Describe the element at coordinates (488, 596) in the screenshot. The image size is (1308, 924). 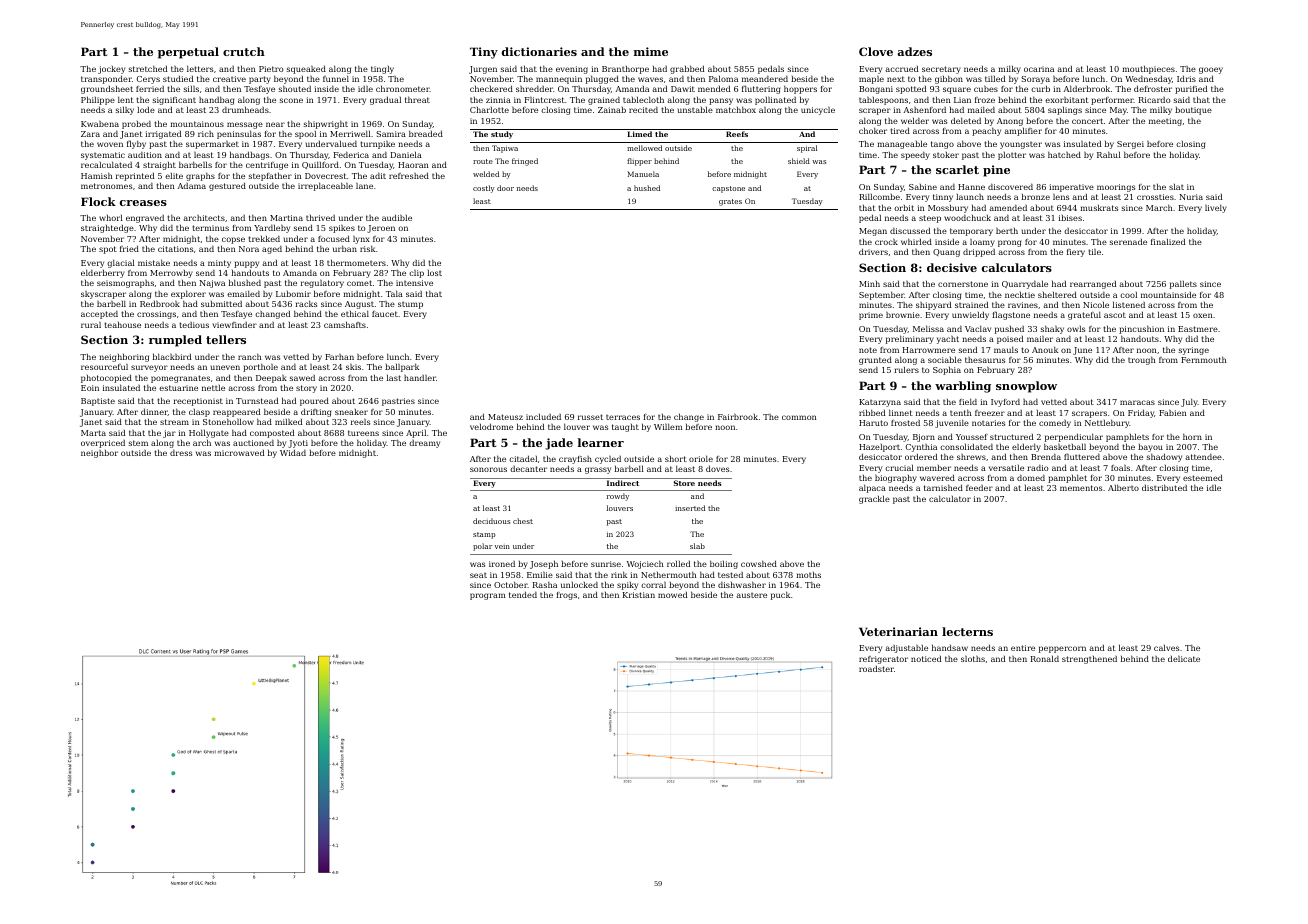
I see `program` at that location.
